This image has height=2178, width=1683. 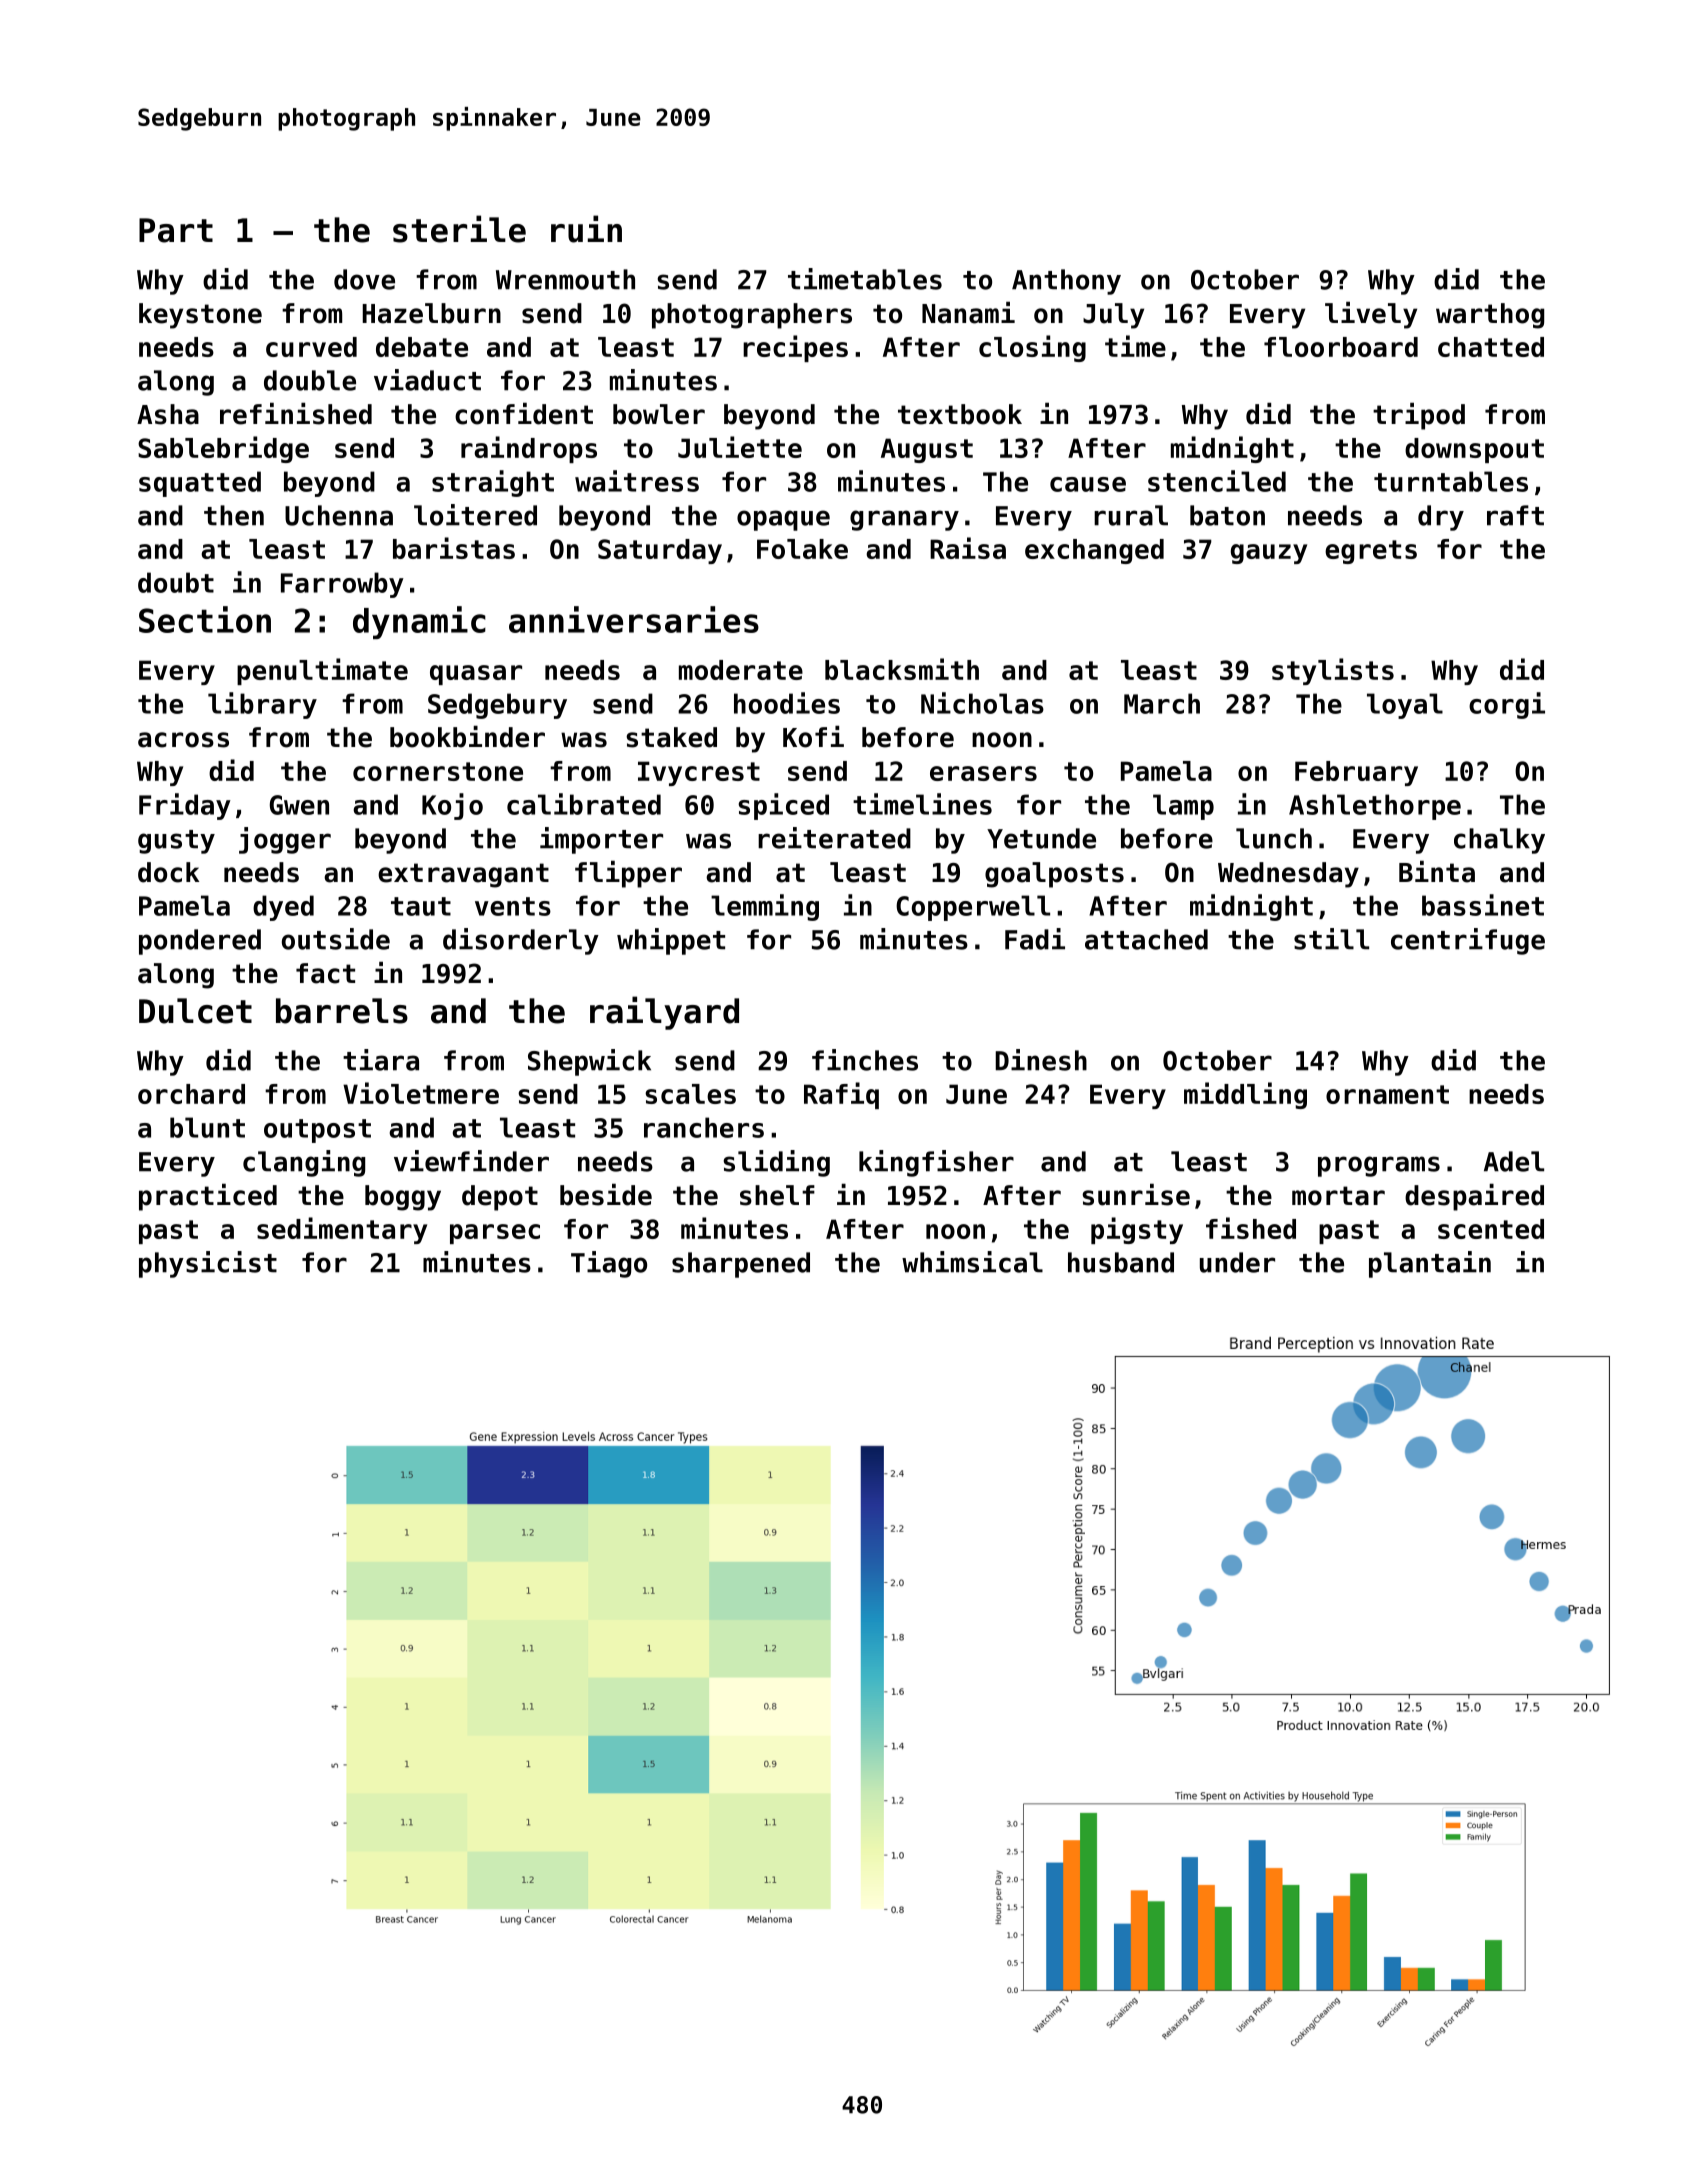 What do you see at coordinates (765, 907) in the image?
I see `lemming` at bounding box center [765, 907].
